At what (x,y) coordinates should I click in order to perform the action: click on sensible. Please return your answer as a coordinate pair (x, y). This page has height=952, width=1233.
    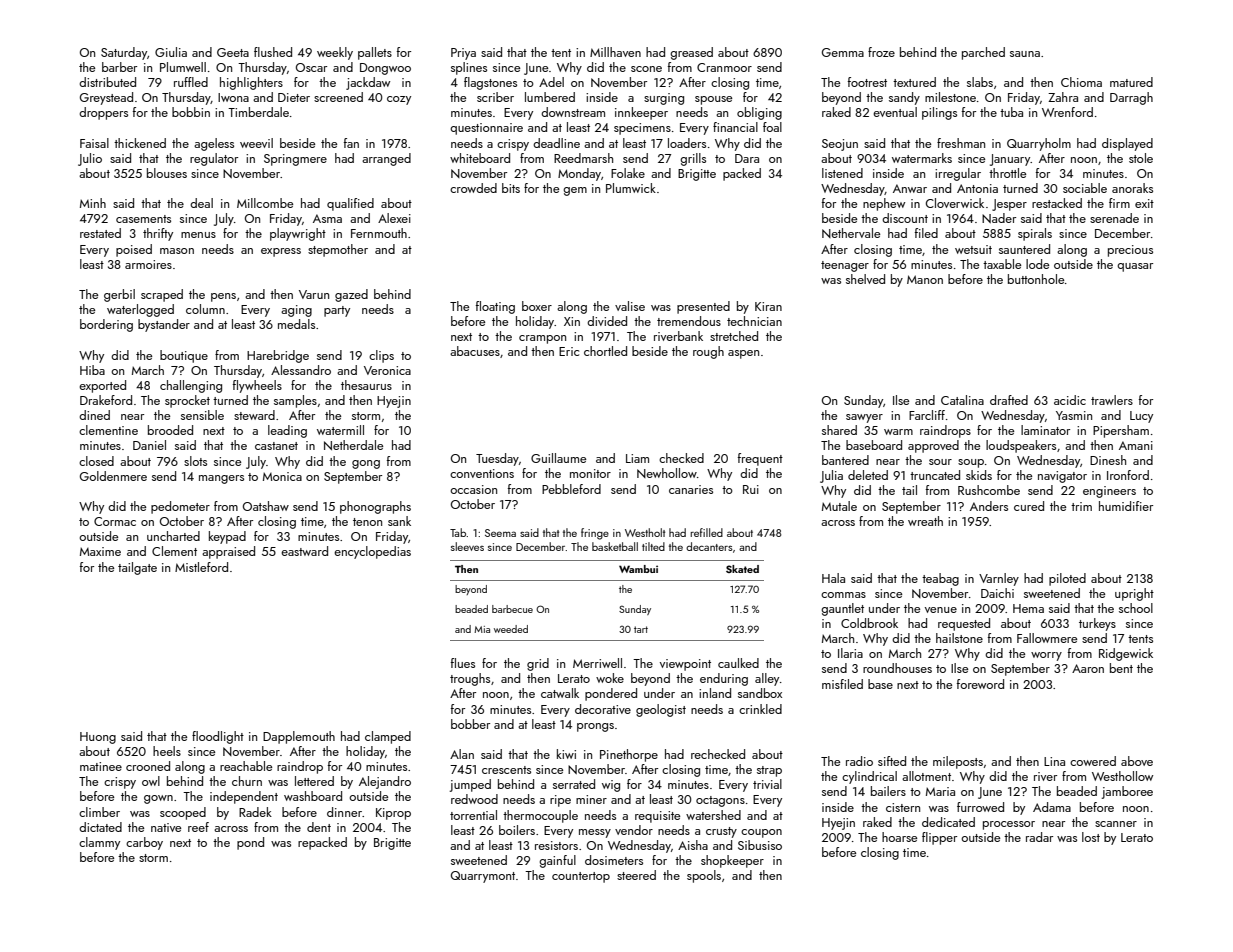
    Looking at the image, I should click on (202, 415).
